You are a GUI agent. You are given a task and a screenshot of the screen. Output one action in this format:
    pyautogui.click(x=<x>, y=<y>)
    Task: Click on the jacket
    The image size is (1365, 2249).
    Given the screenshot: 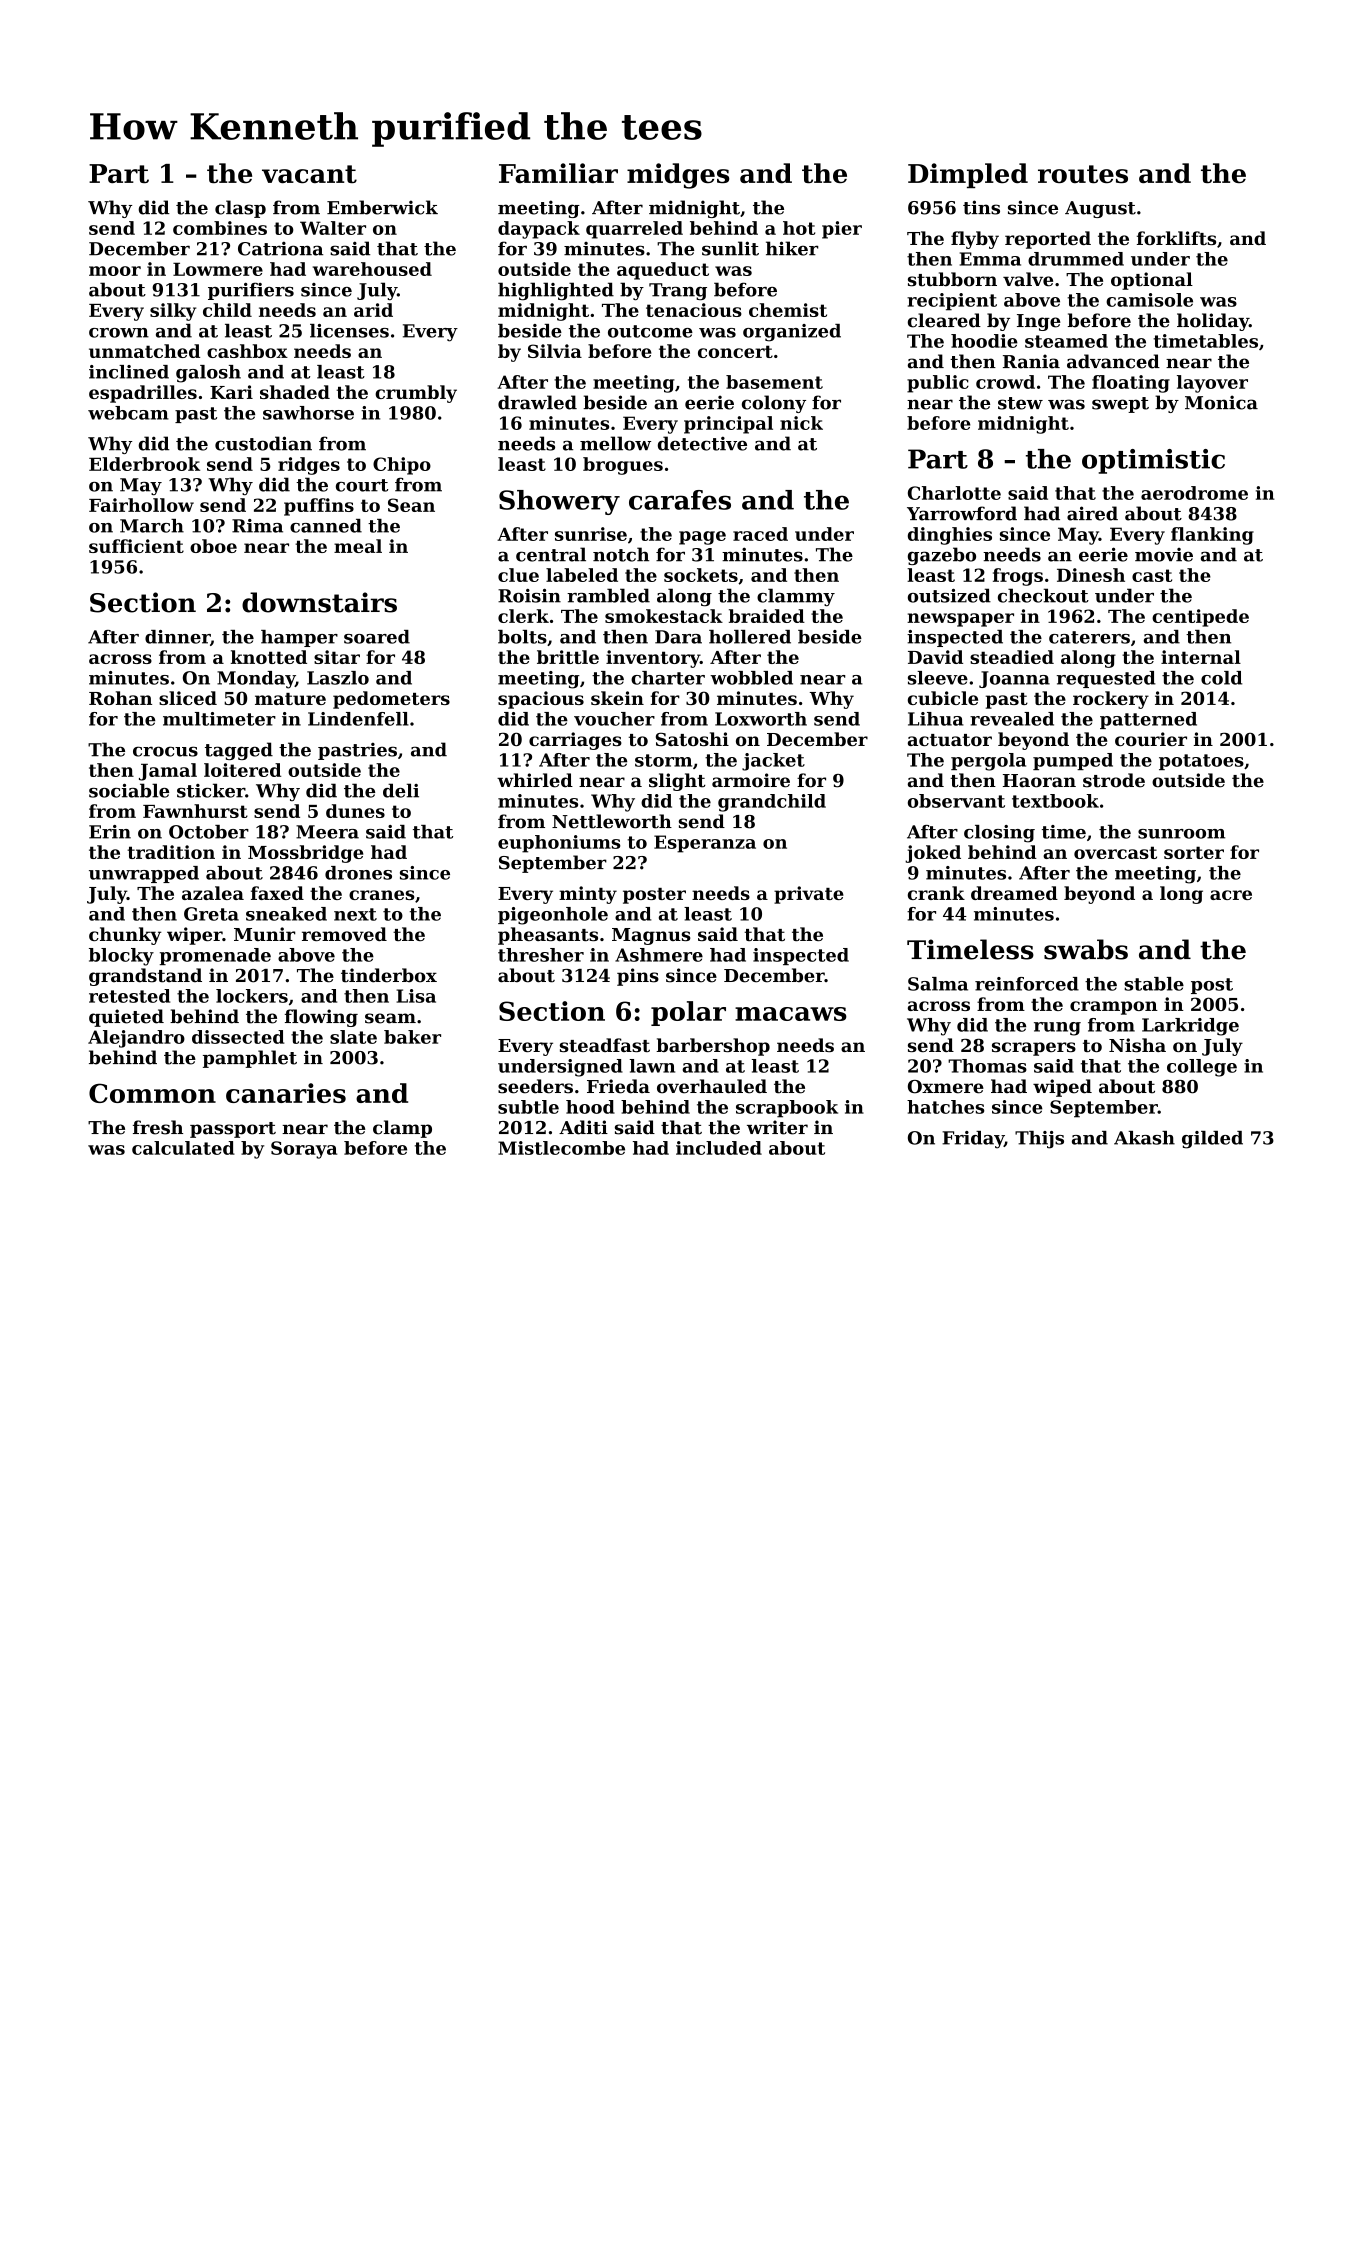 What is the action you would take?
    pyautogui.click(x=773, y=762)
